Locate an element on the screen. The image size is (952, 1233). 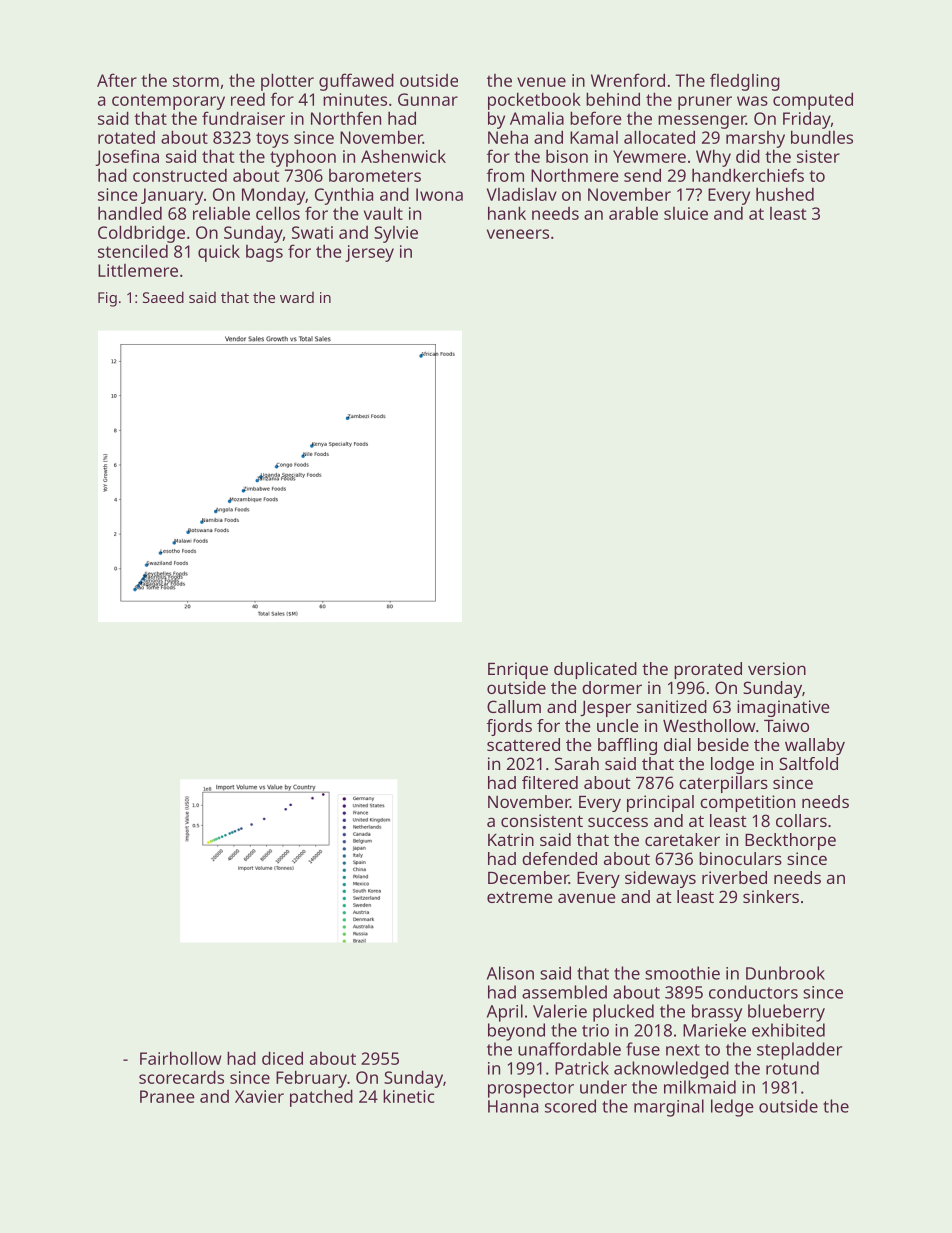
Pranee is located at coordinates (167, 1096).
